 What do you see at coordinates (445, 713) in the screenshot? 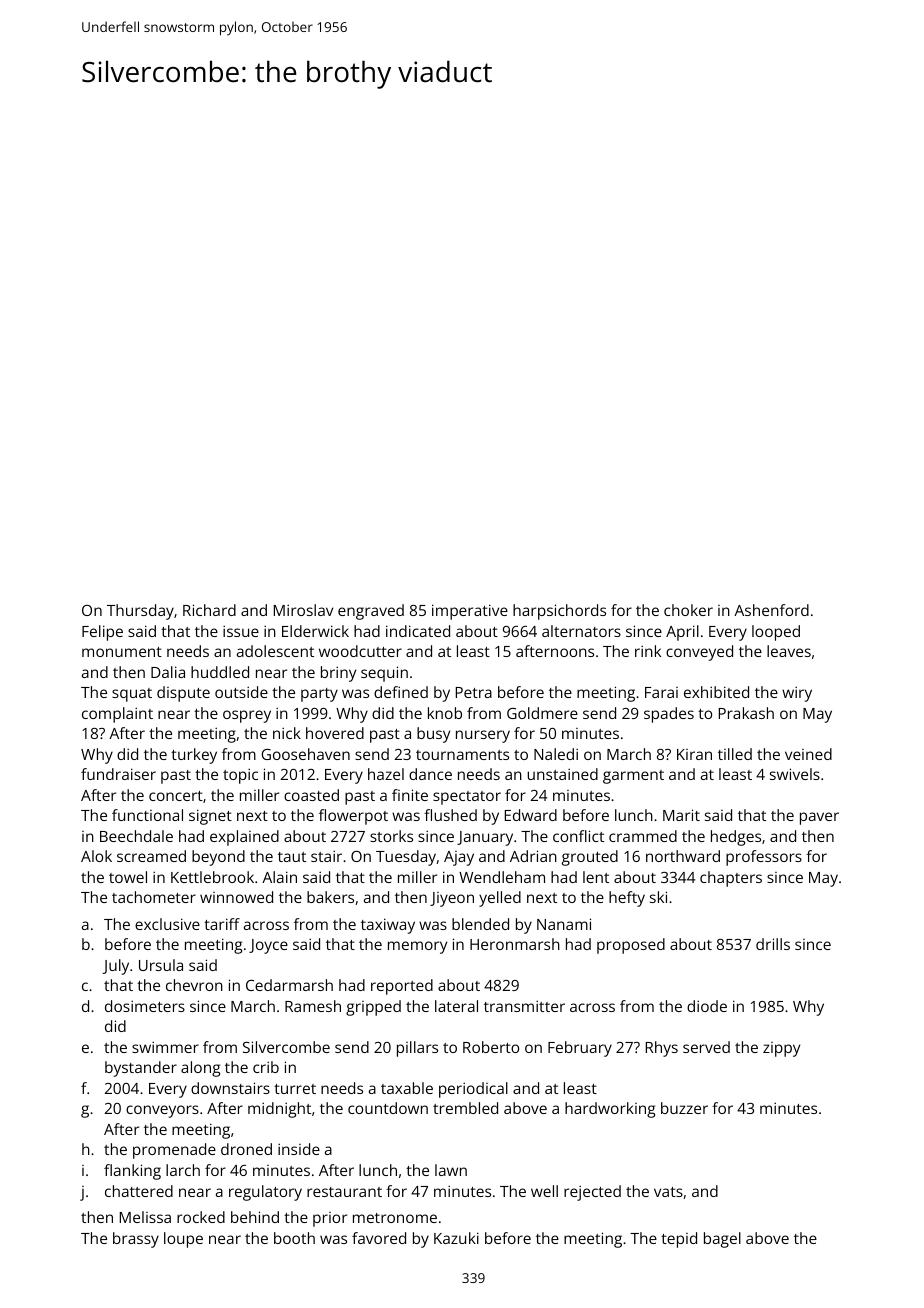
I see `knob` at bounding box center [445, 713].
